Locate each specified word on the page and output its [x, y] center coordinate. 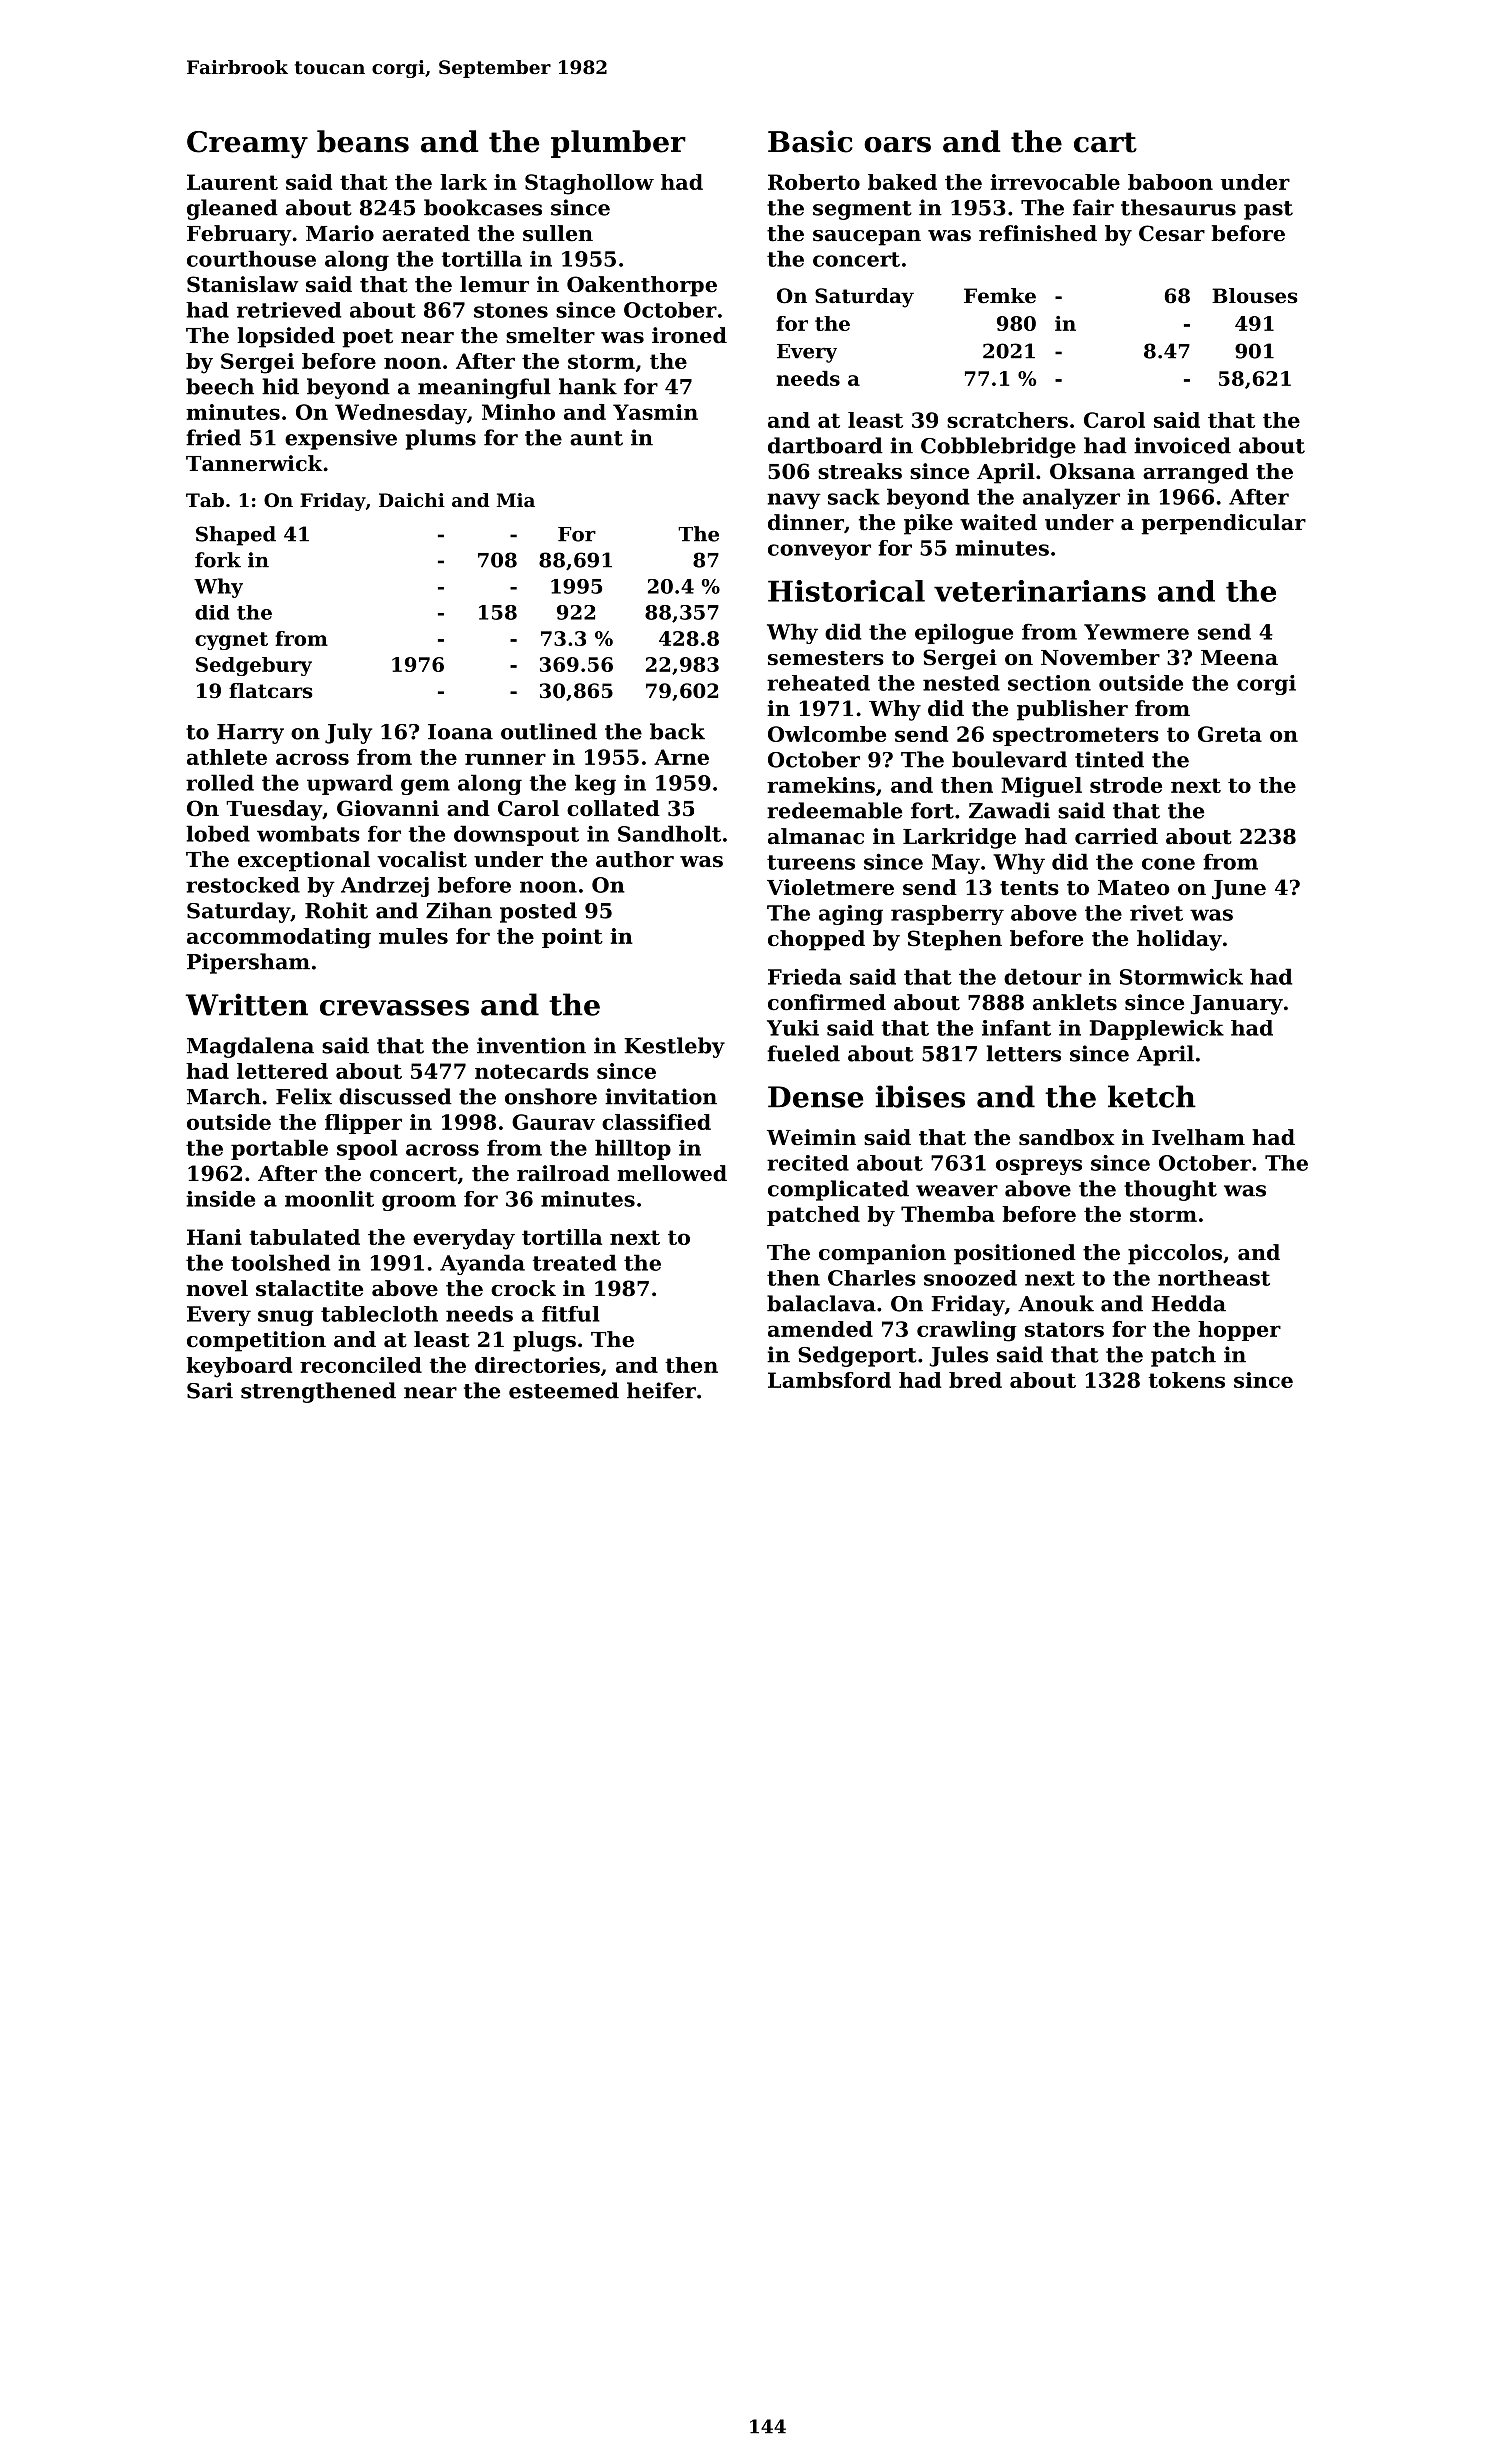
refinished [1038, 233]
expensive [341, 439]
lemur [494, 284]
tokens [1186, 1380]
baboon [1170, 182]
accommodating [279, 938]
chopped [816, 940]
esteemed [564, 1390]
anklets [1075, 1002]
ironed [689, 335]
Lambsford [829, 1380]
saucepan [867, 238]
